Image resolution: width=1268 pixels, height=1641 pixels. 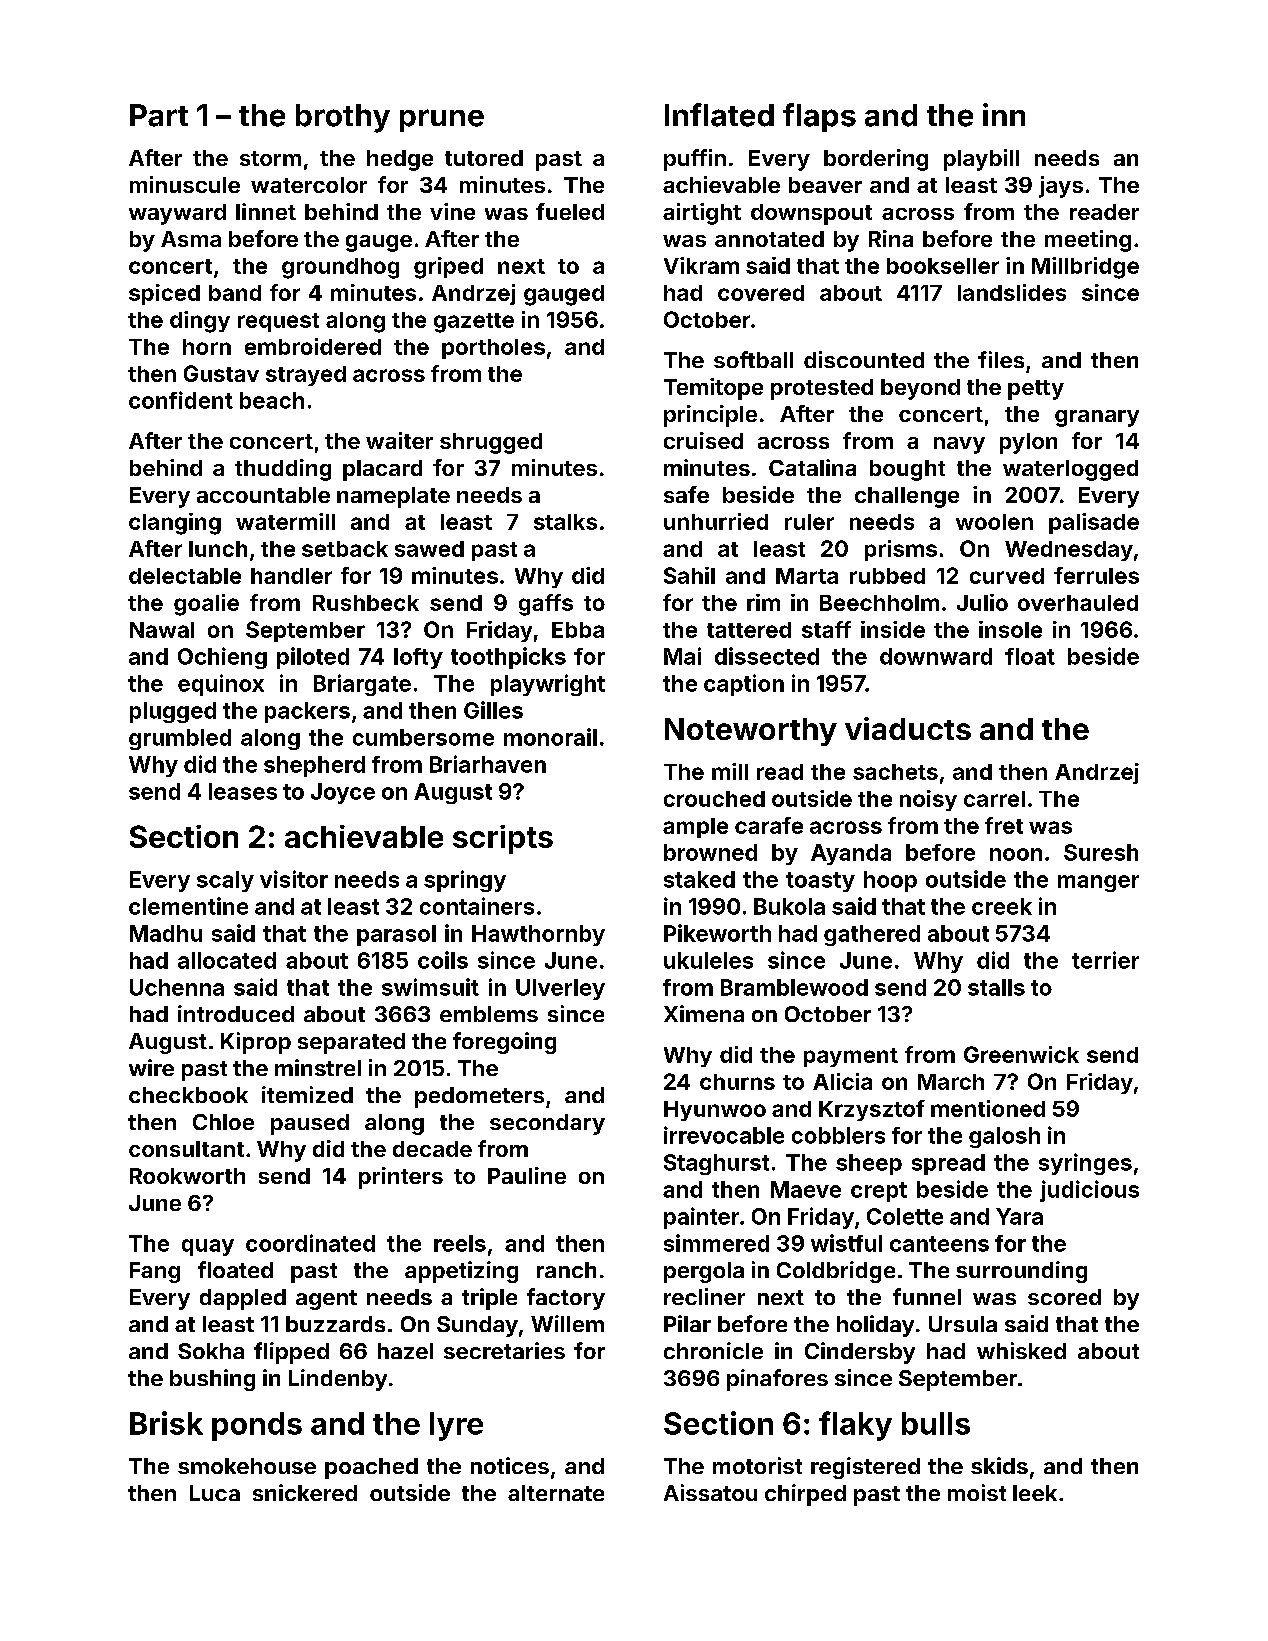 I want to click on Yara, so click(x=1019, y=1216).
